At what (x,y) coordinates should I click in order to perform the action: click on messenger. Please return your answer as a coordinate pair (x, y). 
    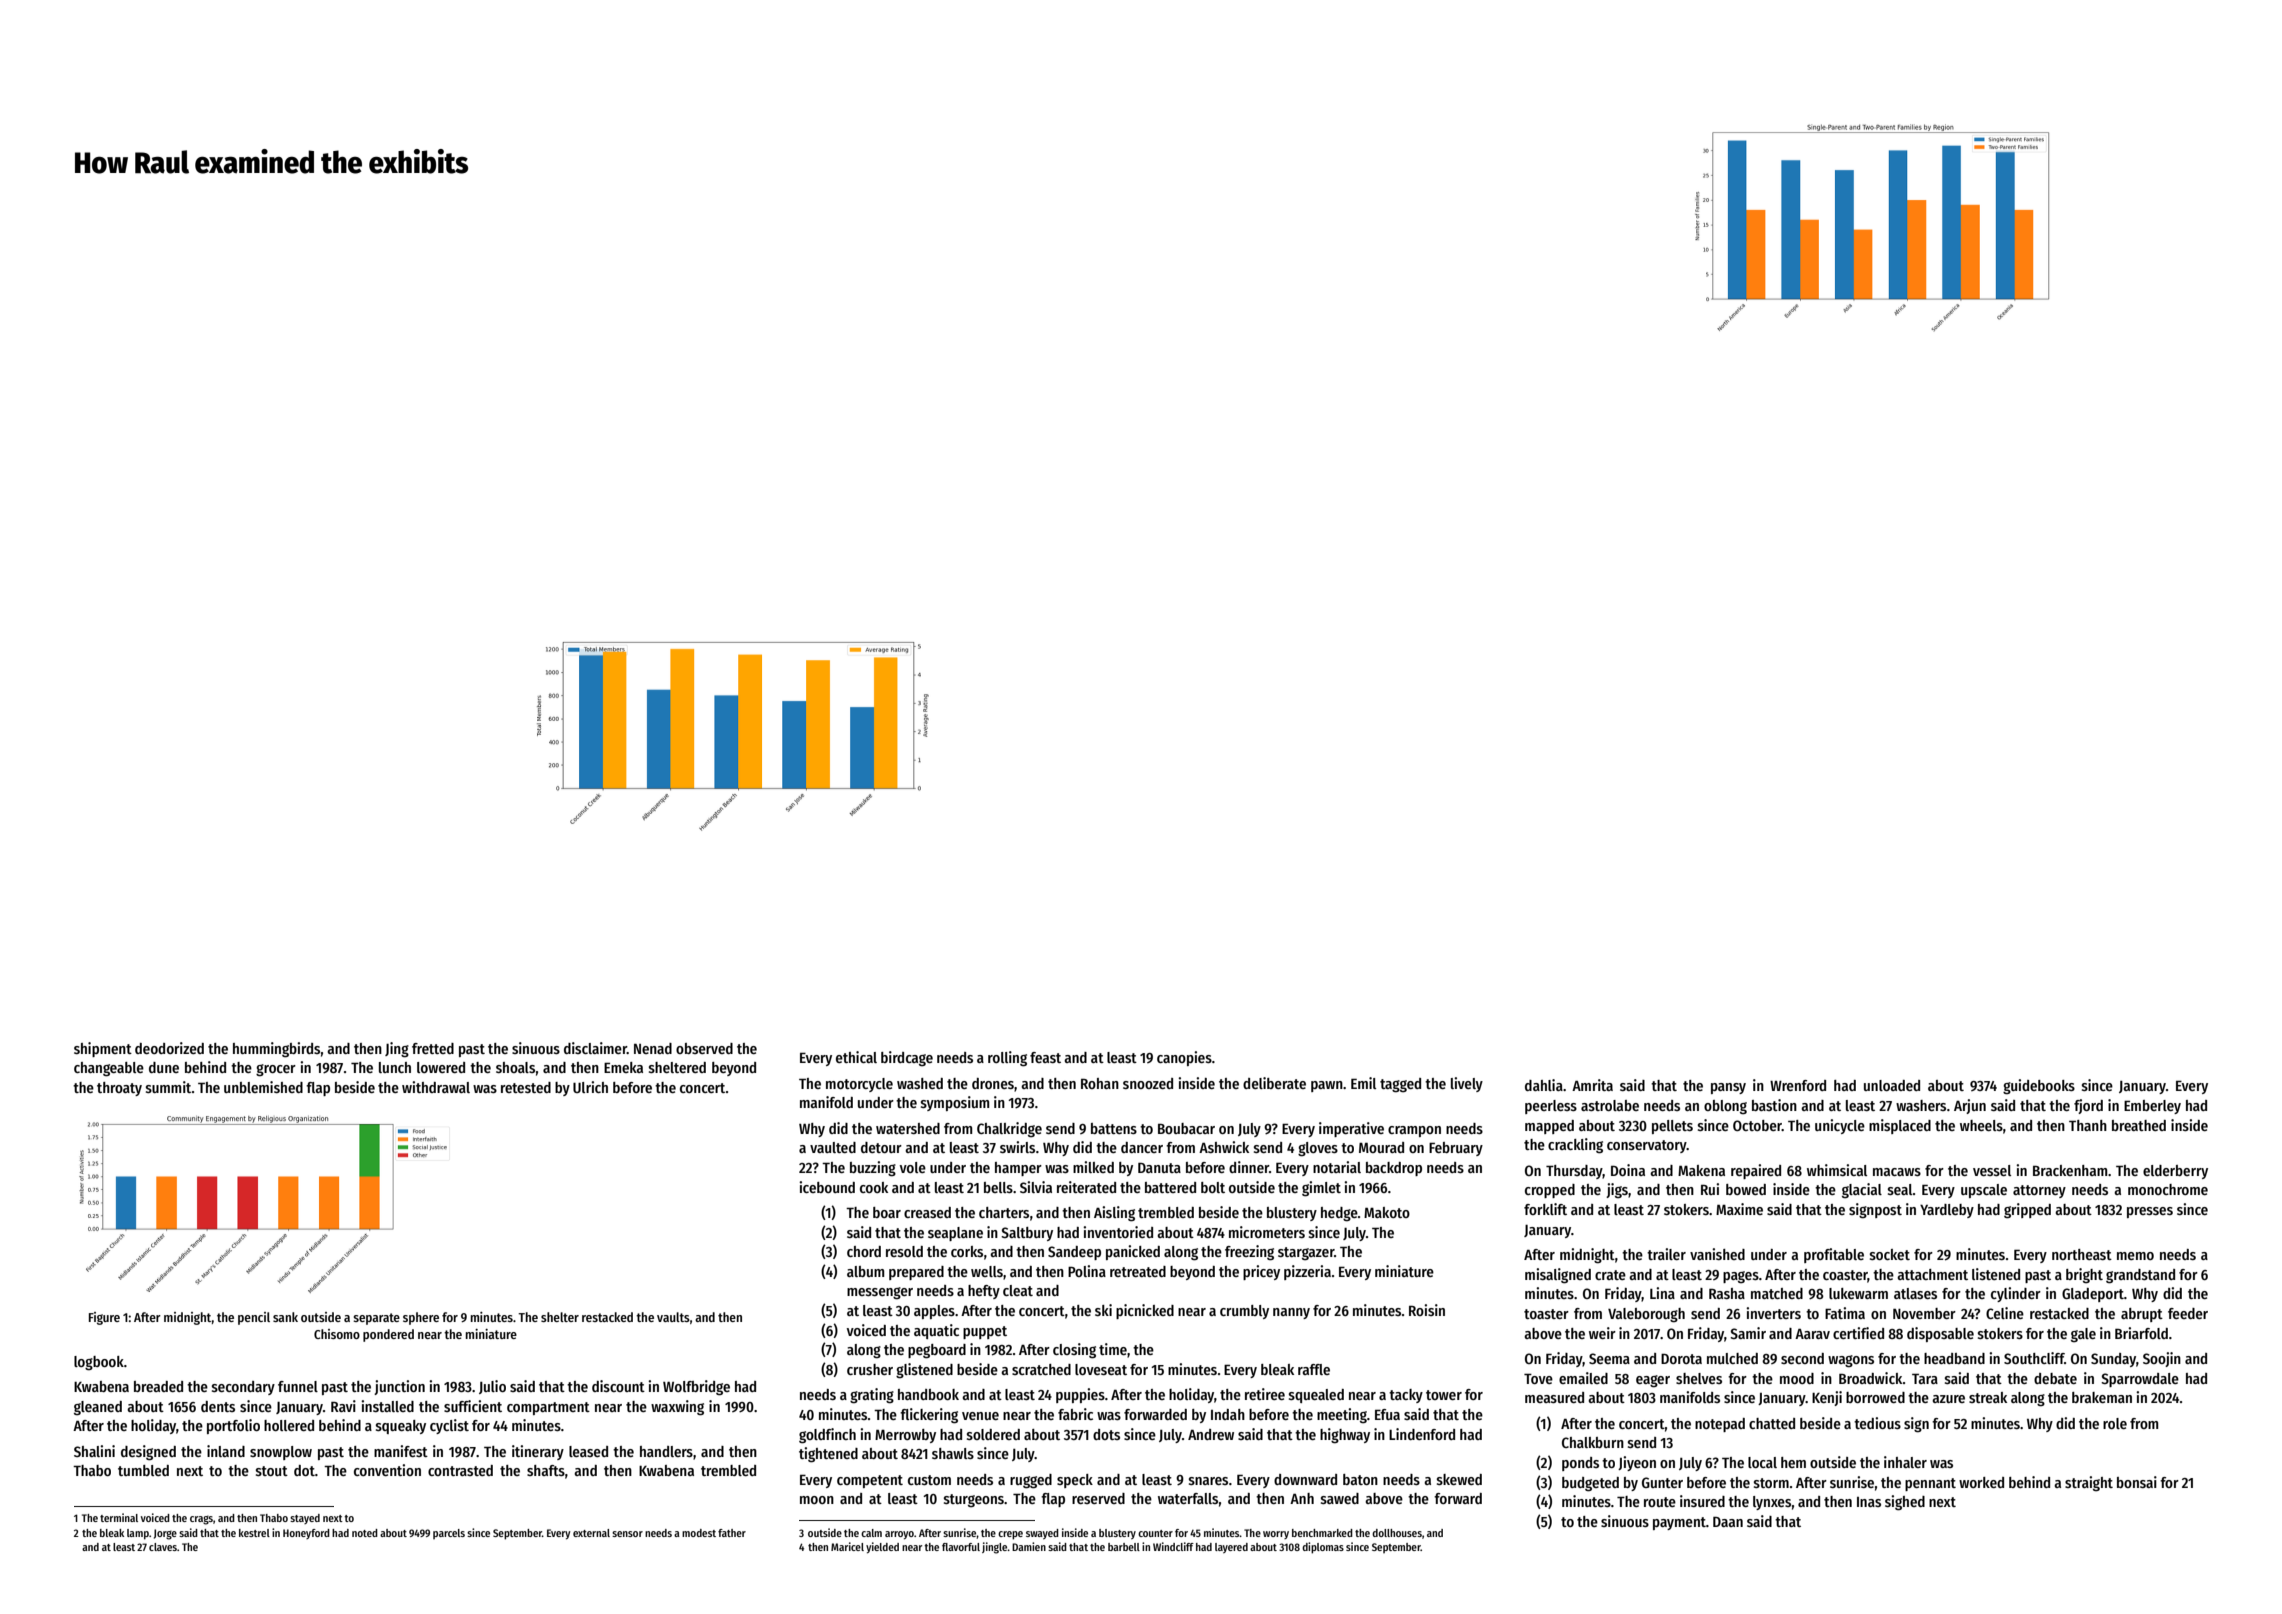
    Looking at the image, I should click on (880, 1293).
